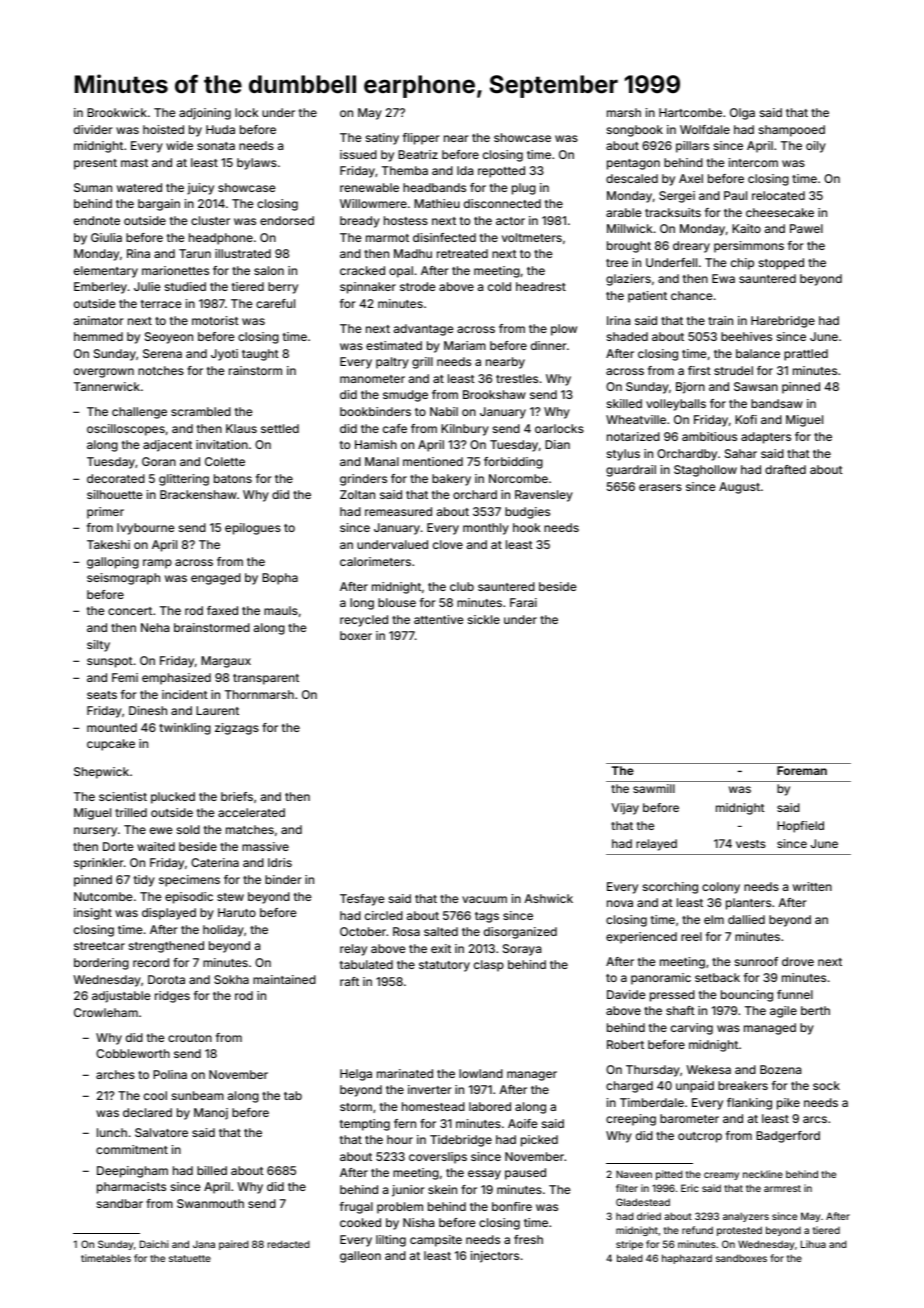  What do you see at coordinates (802, 770) in the screenshot?
I see `Foreman` at bounding box center [802, 770].
